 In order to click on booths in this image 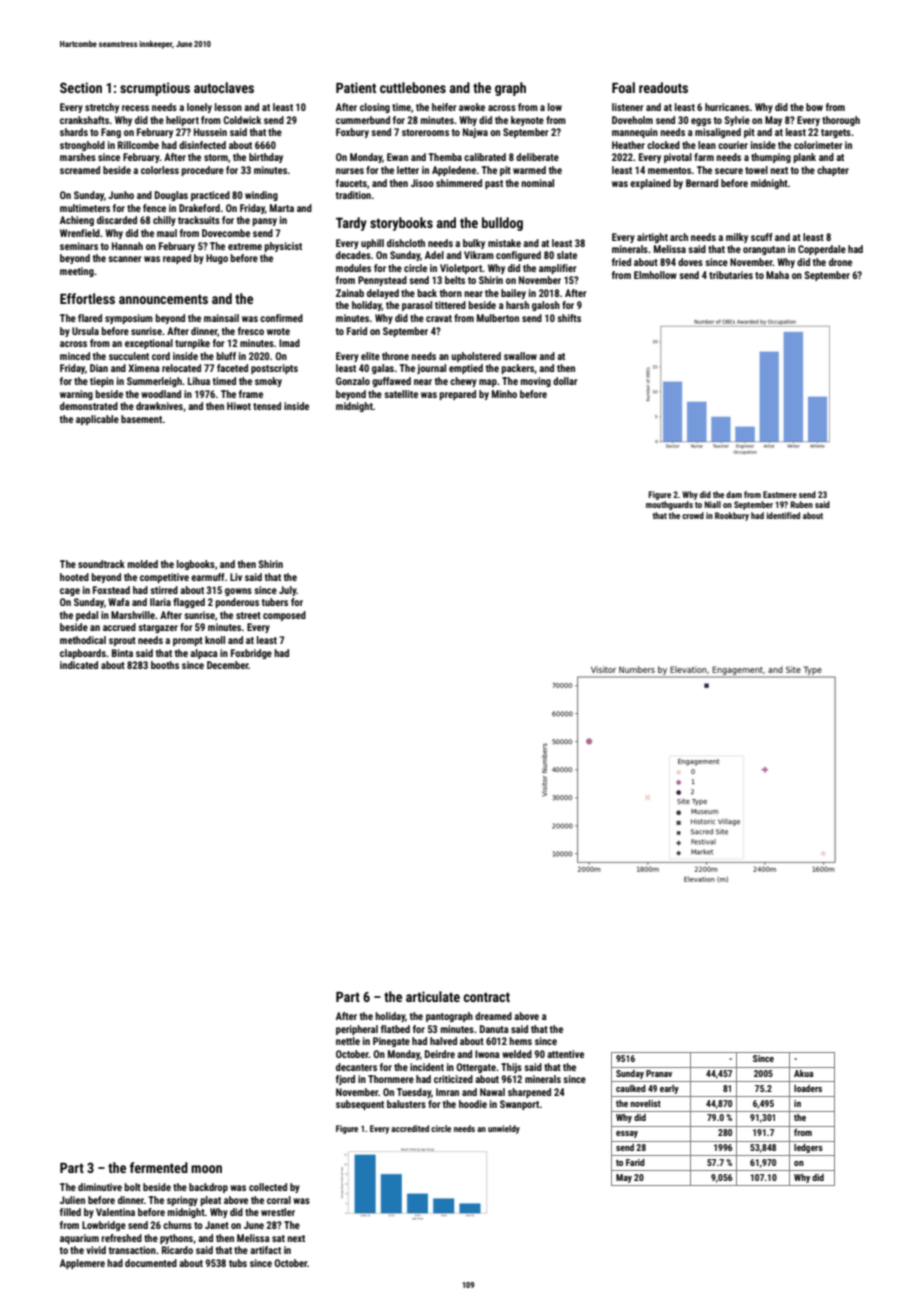, I will do `click(165, 665)`.
